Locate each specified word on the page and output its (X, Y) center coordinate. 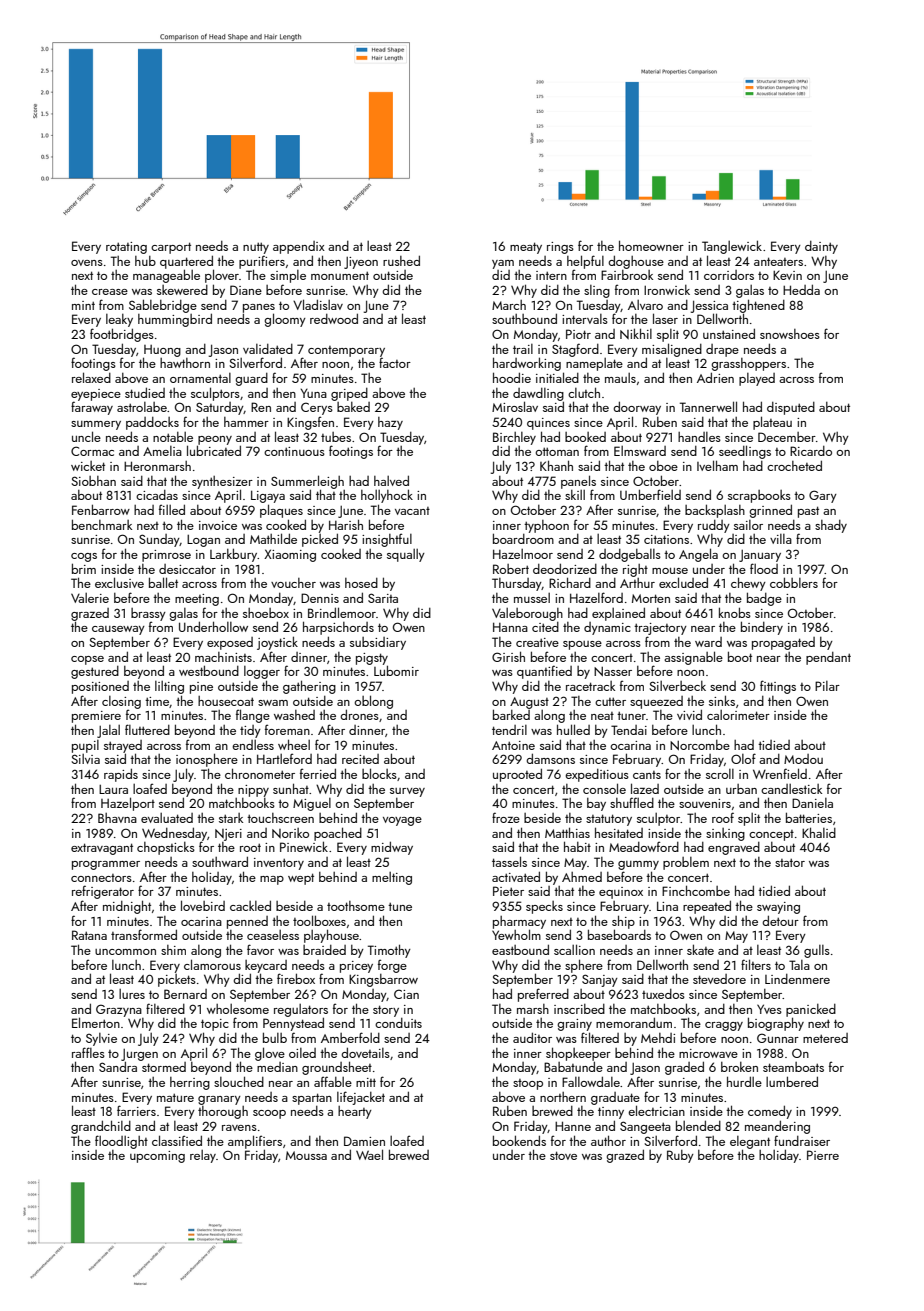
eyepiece (96, 395)
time (157, 701)
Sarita (383, 598)
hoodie (512, 377)
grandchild (101, 1127)
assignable (693, 658)
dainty (821, 247)
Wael (369, 1154)
